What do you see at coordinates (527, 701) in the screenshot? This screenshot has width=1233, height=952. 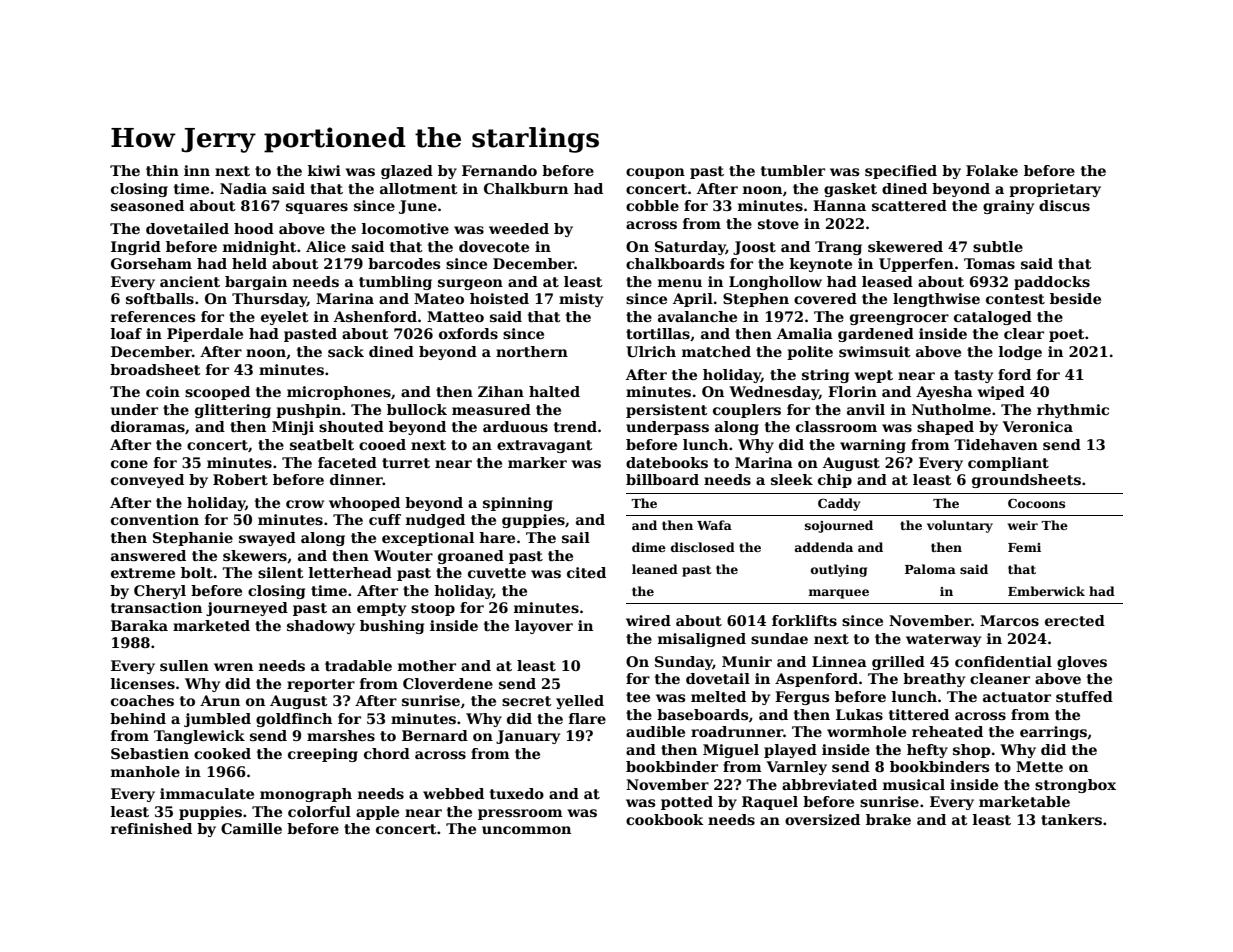 I see `secret` at bounding box center [527, 701].
